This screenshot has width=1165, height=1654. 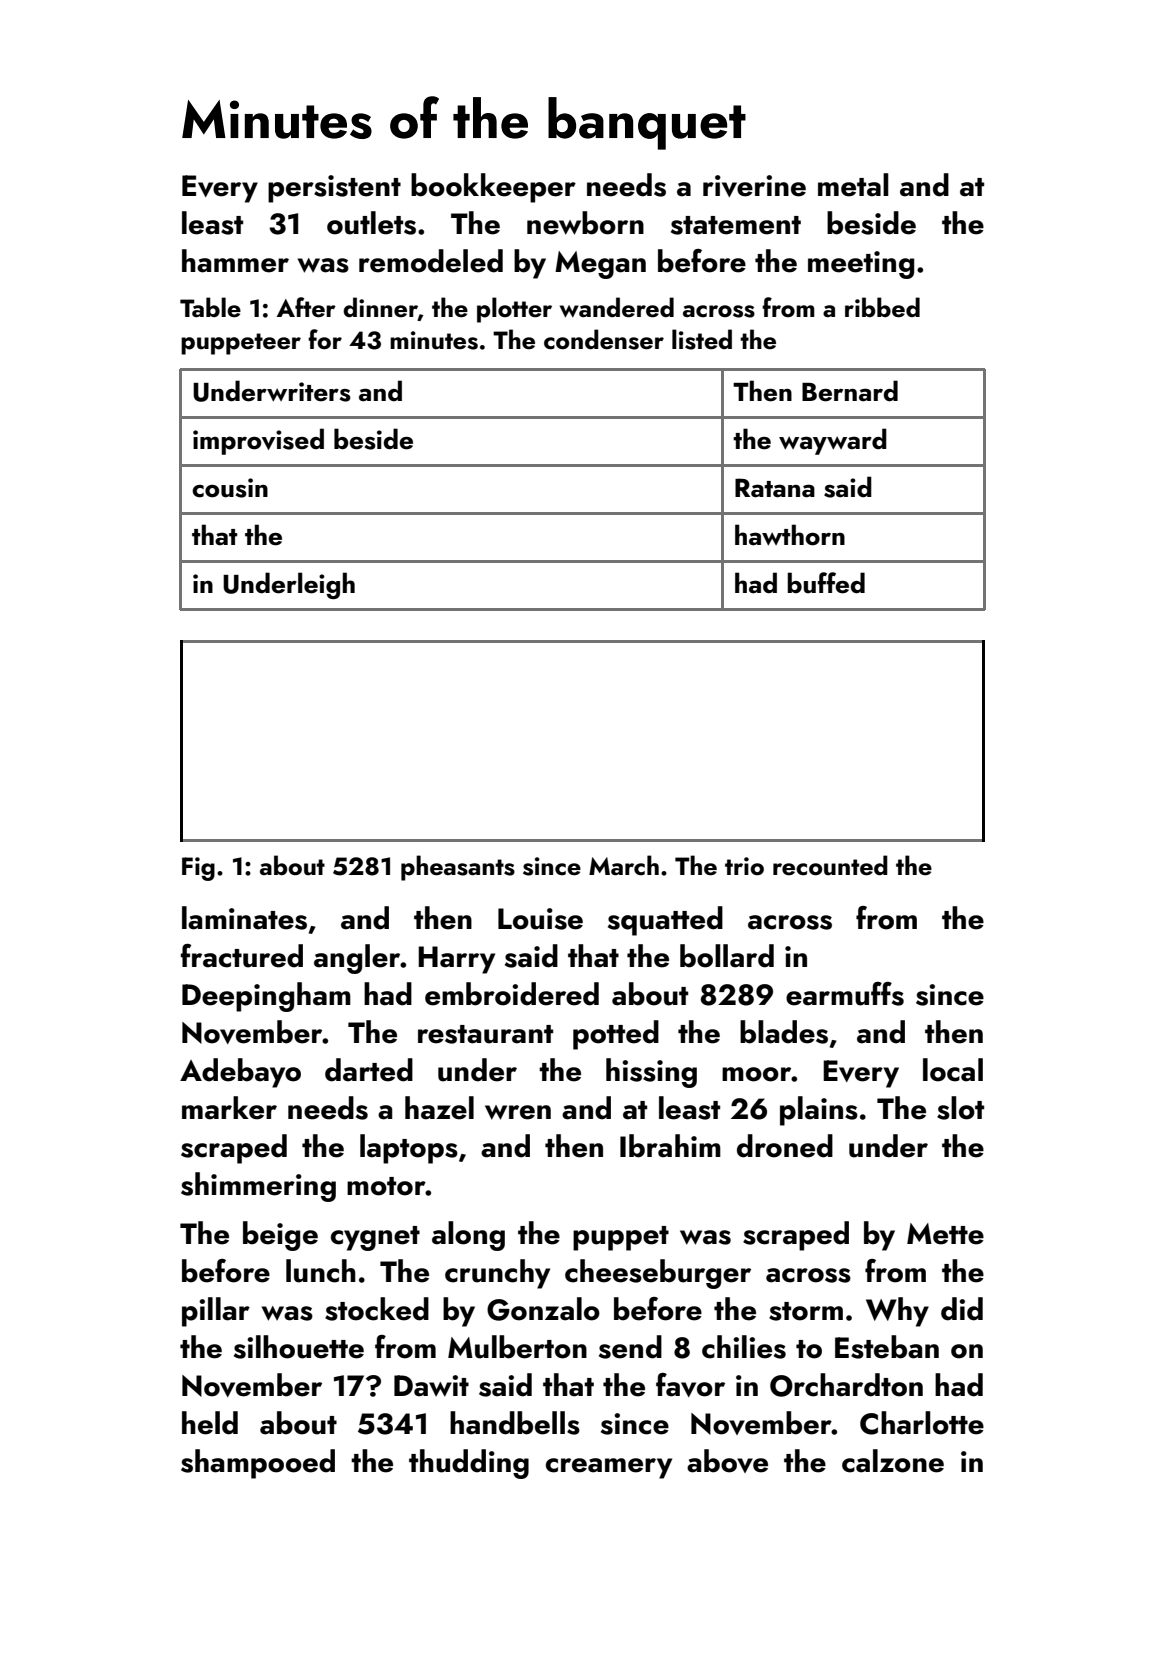 What do you see at coordinates (744, 1347) in the screenshot?
I see `chilies` at bounding box center [744, 1347].
